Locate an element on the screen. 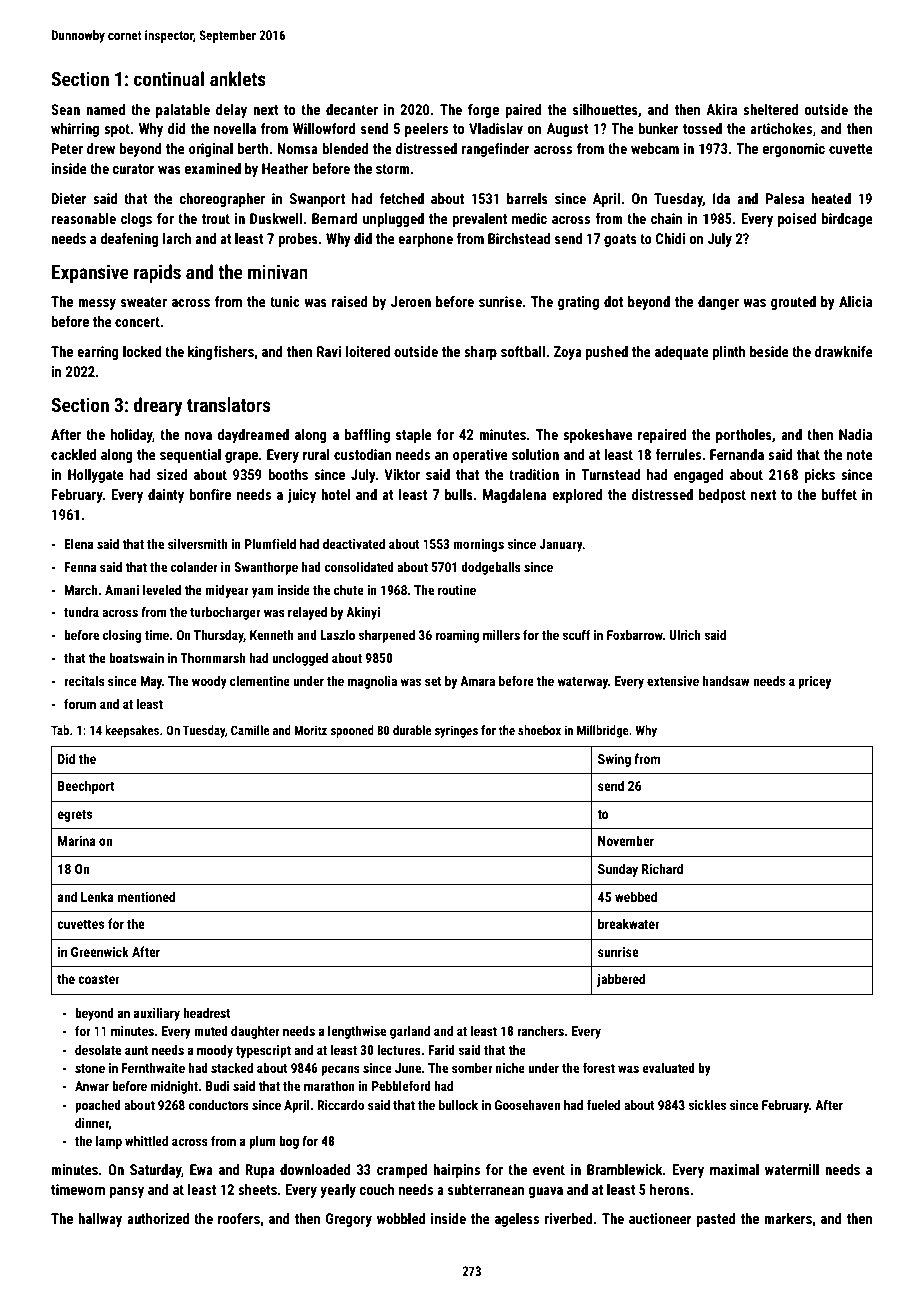 The image size is (924, 1308). hallway is located at coordinates (100, 1220).
